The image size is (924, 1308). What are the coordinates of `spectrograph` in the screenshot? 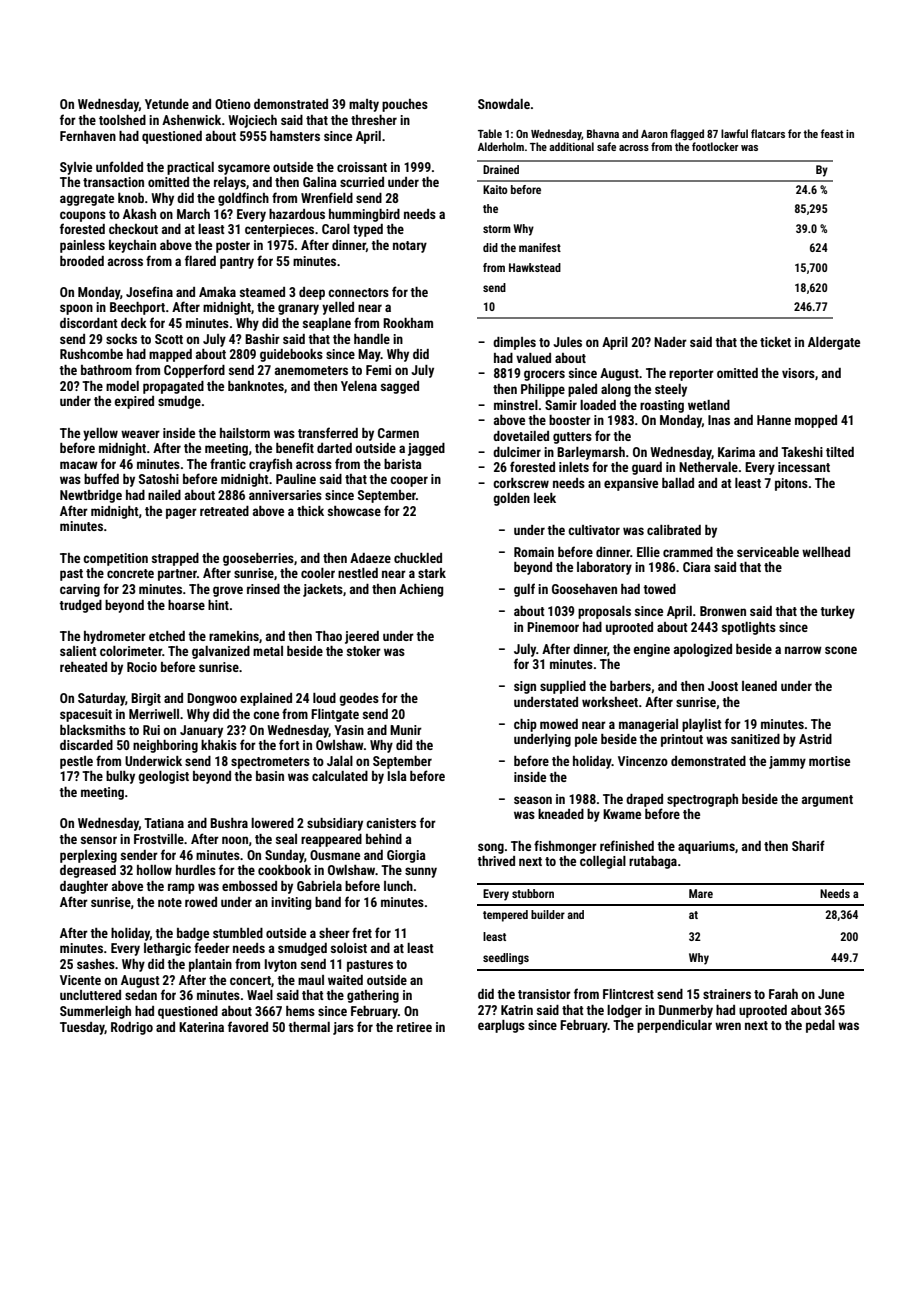 It's located at (702, 800).
